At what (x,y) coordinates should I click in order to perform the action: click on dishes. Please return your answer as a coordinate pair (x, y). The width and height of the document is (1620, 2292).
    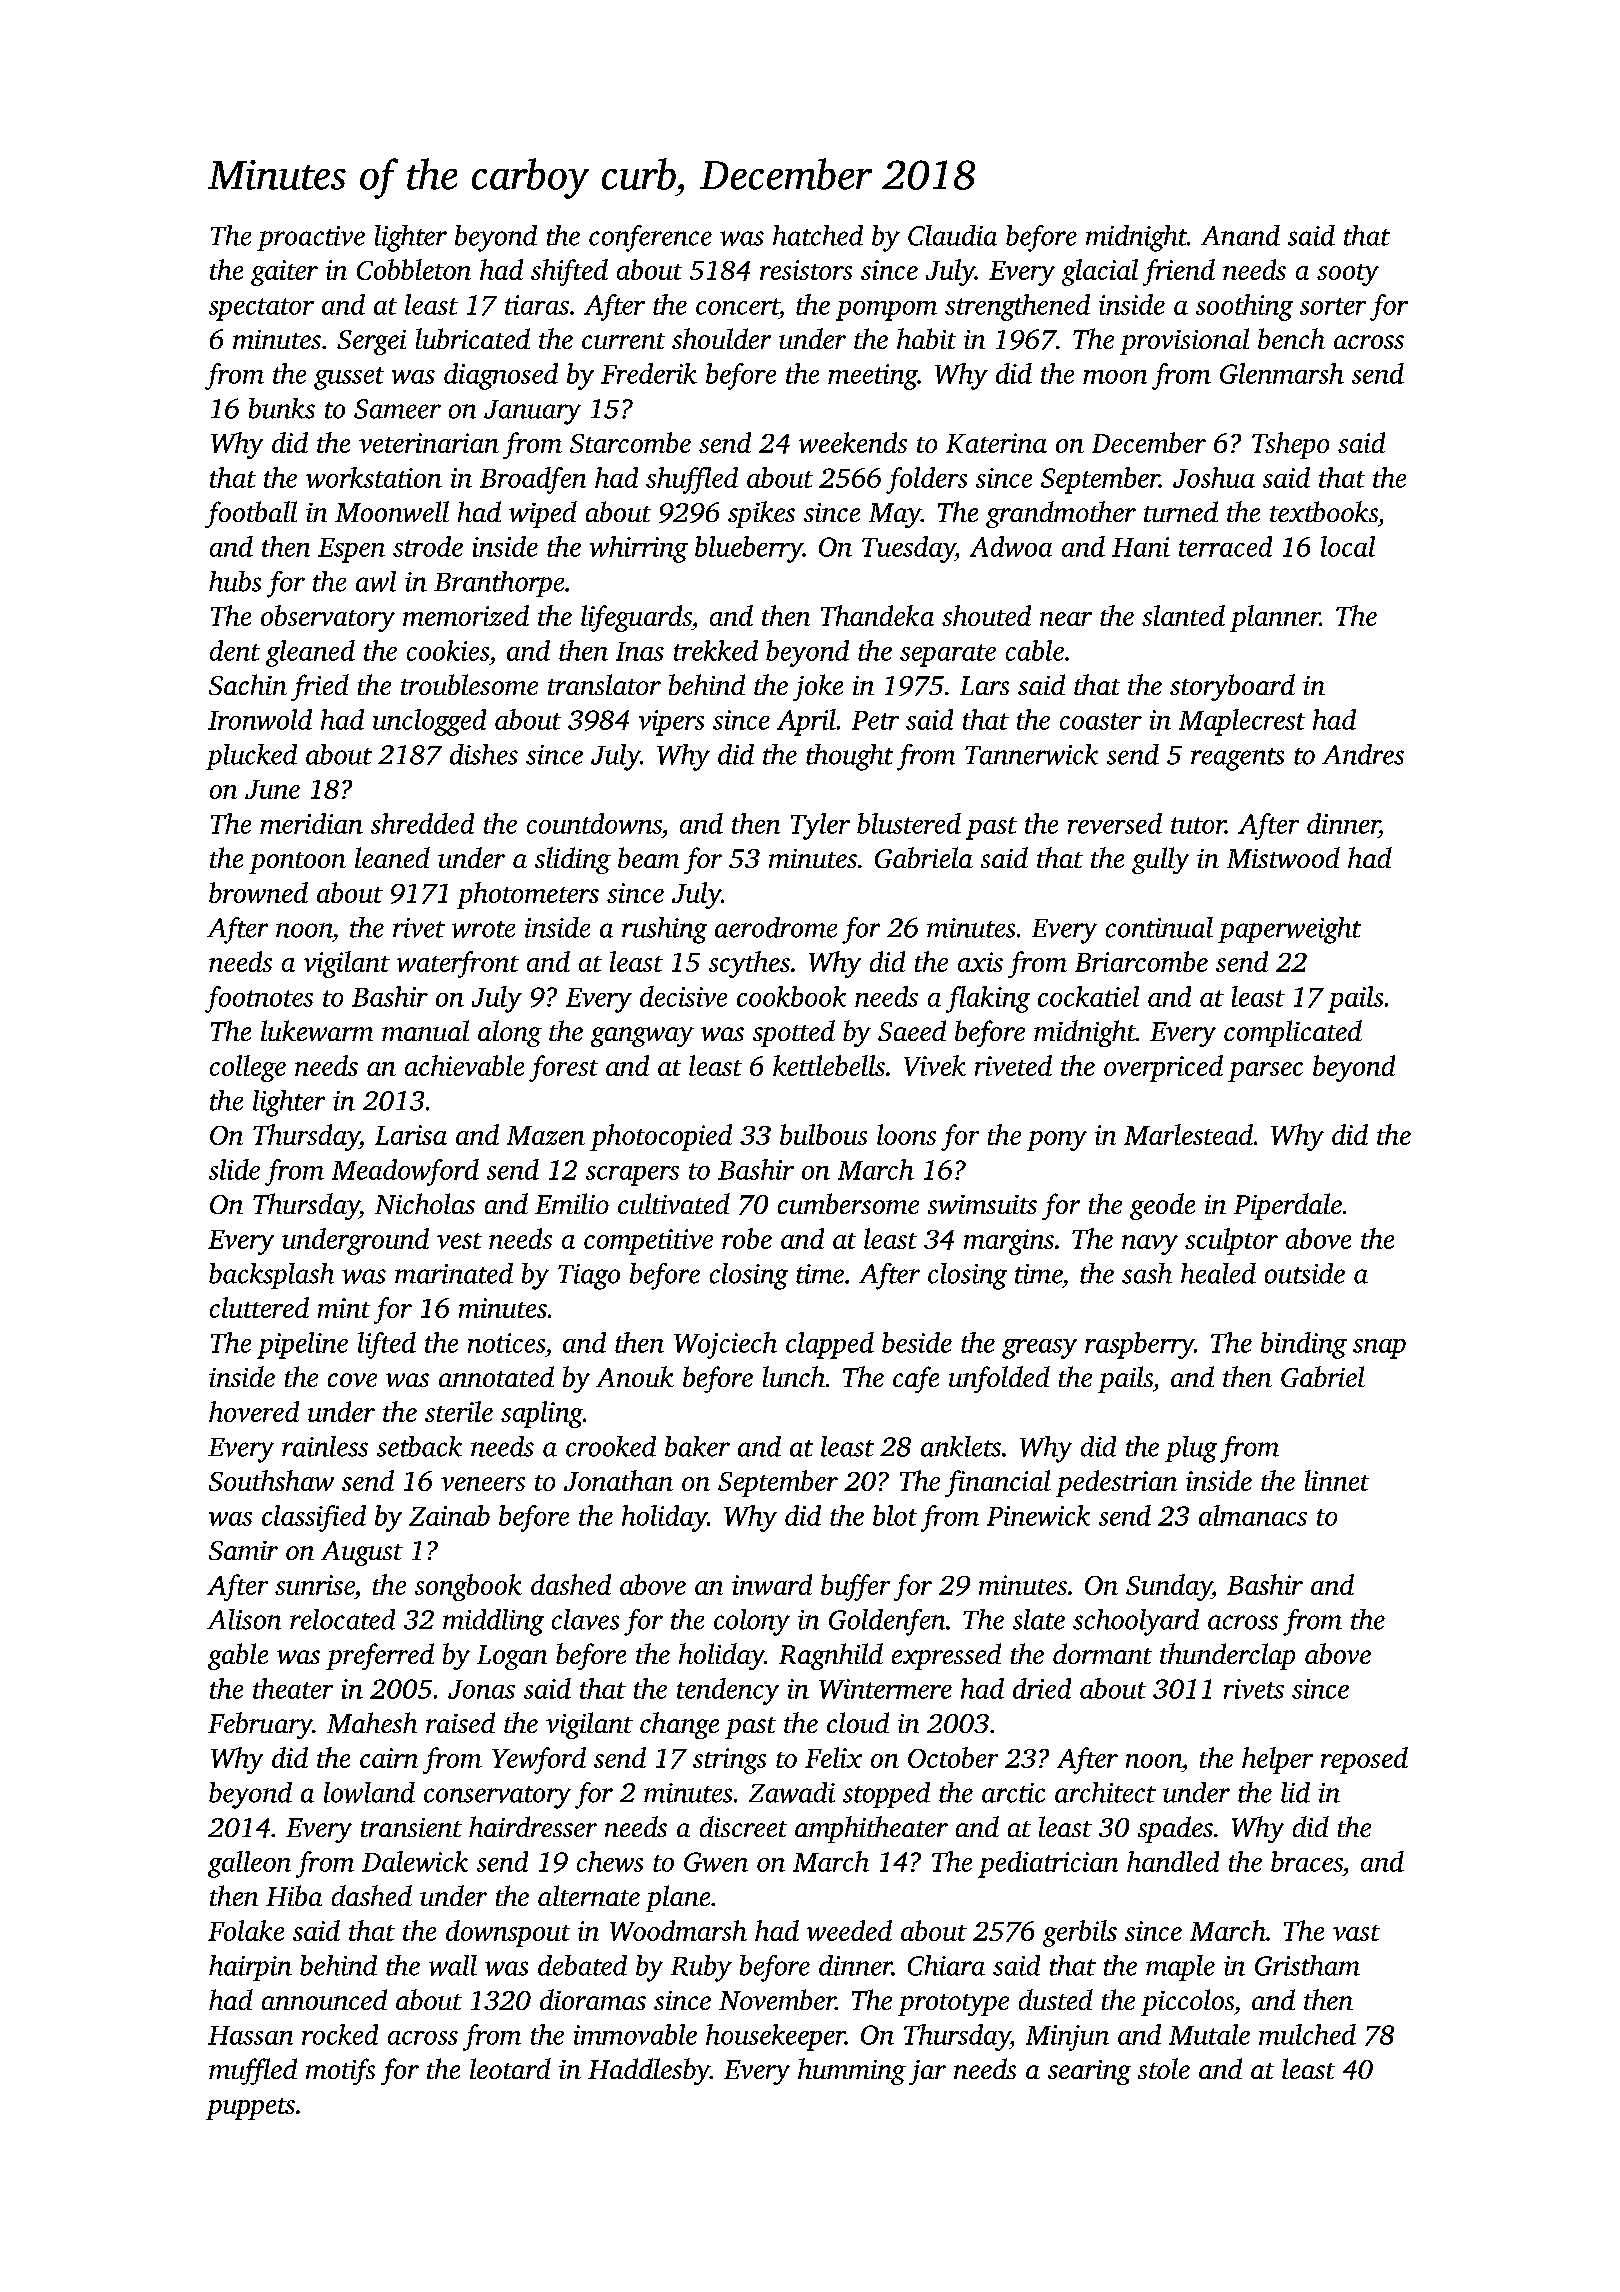
    Looking at the image, I should click on (484, 754).
